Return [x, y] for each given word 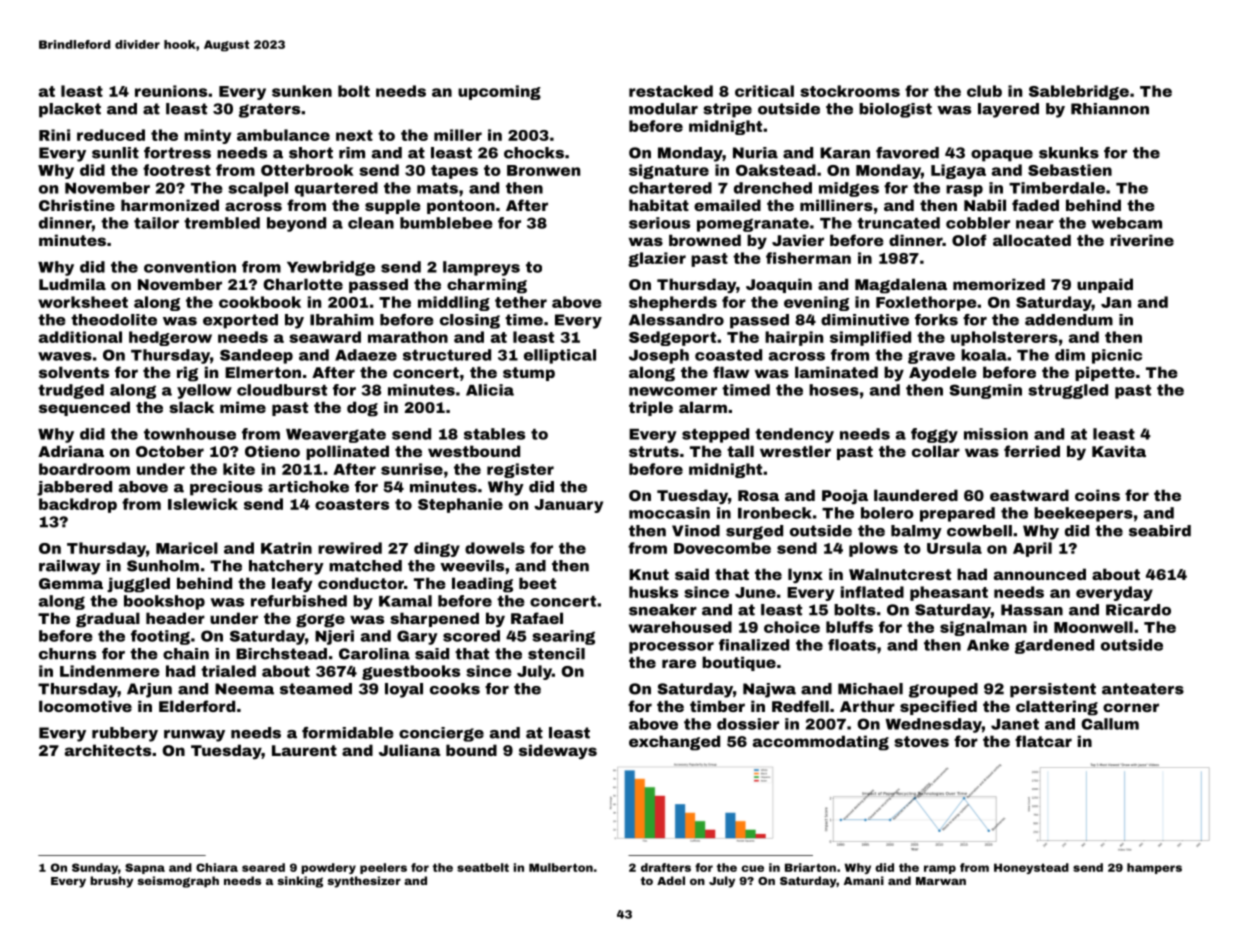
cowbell [979, 531]
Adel [671, 880]
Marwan [941, 881]
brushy [111, 882]
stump [529, 374]
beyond [296, 224]
